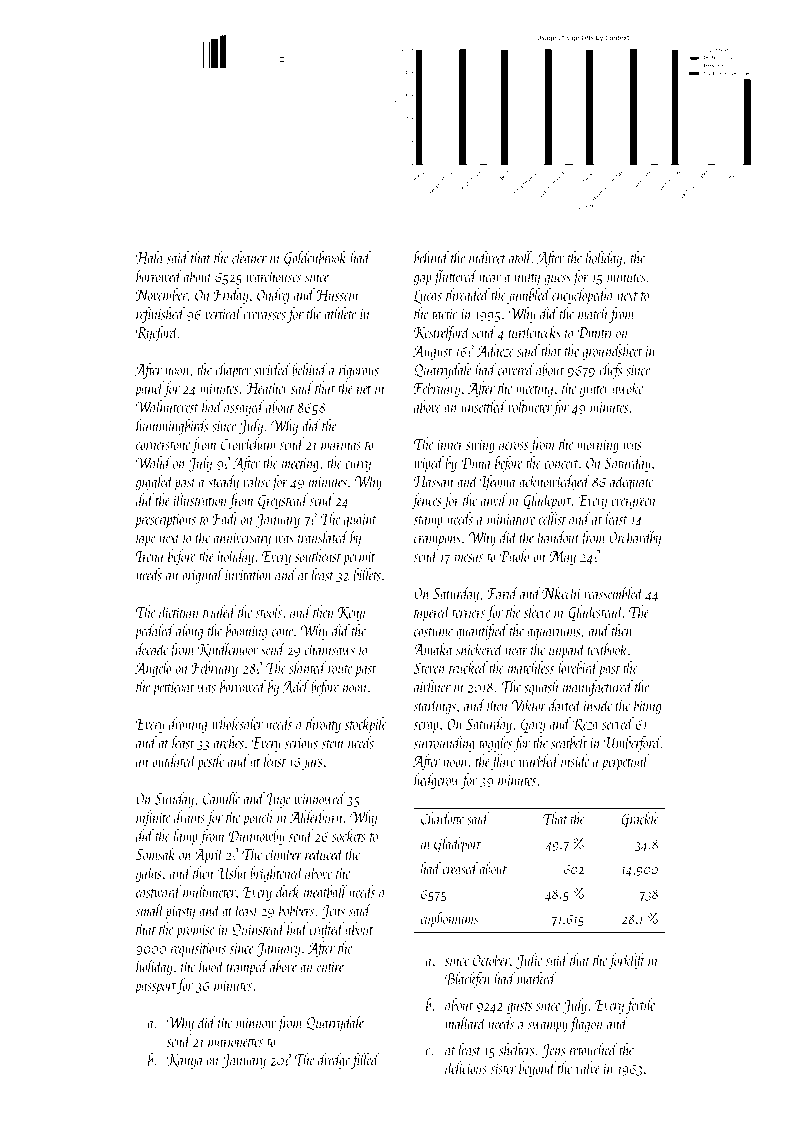 The width and height of the screenshot is (801, 1137). I want to click on decade, so click(152, 648).
